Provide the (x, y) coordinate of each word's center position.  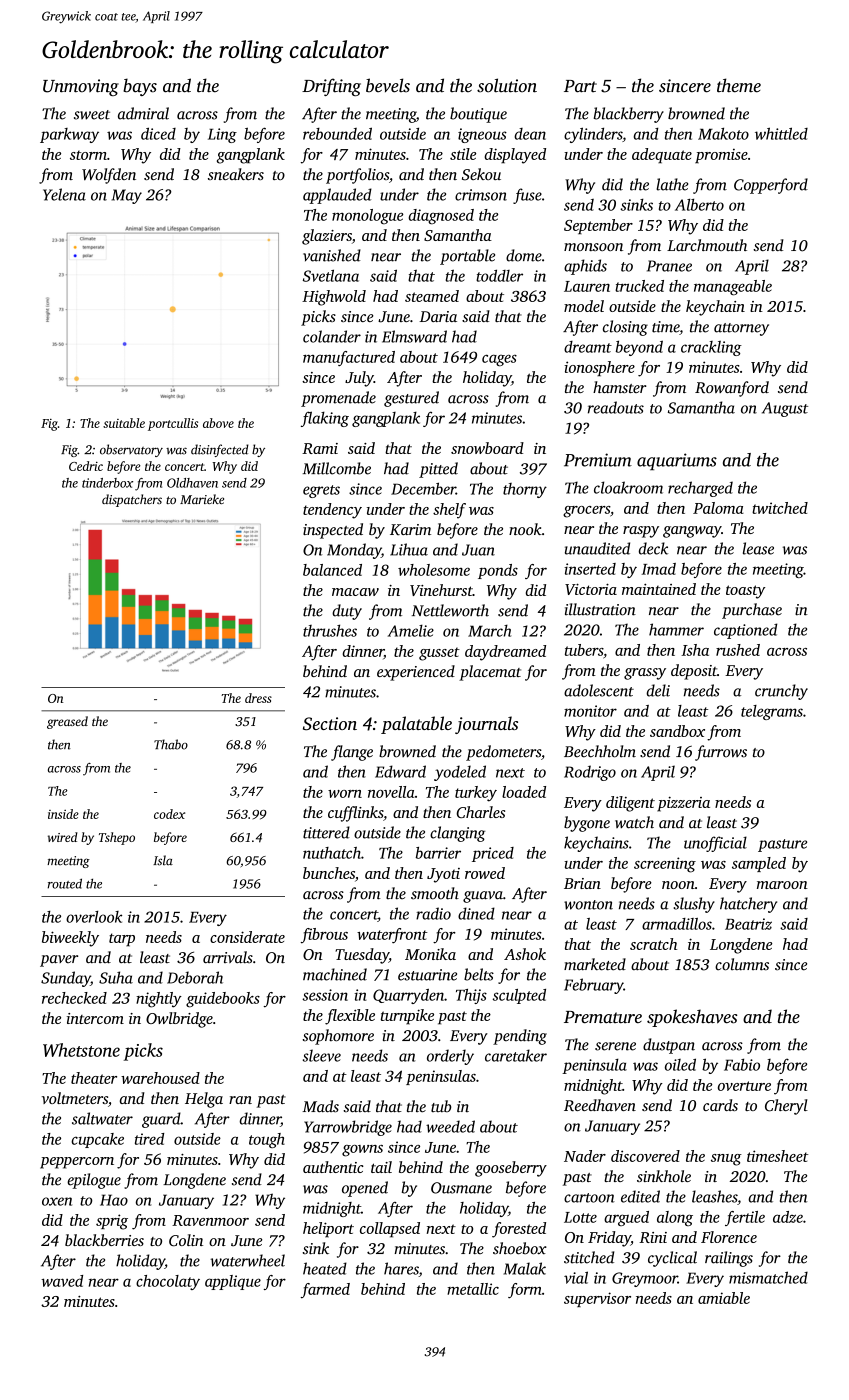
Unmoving (81, 87)
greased (67, 722)
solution (507, 85)
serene (615, 1046)
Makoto (723, 134)
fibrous (324, 936)
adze (788, 1217)
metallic (473, 1289)
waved (62, 1281)
